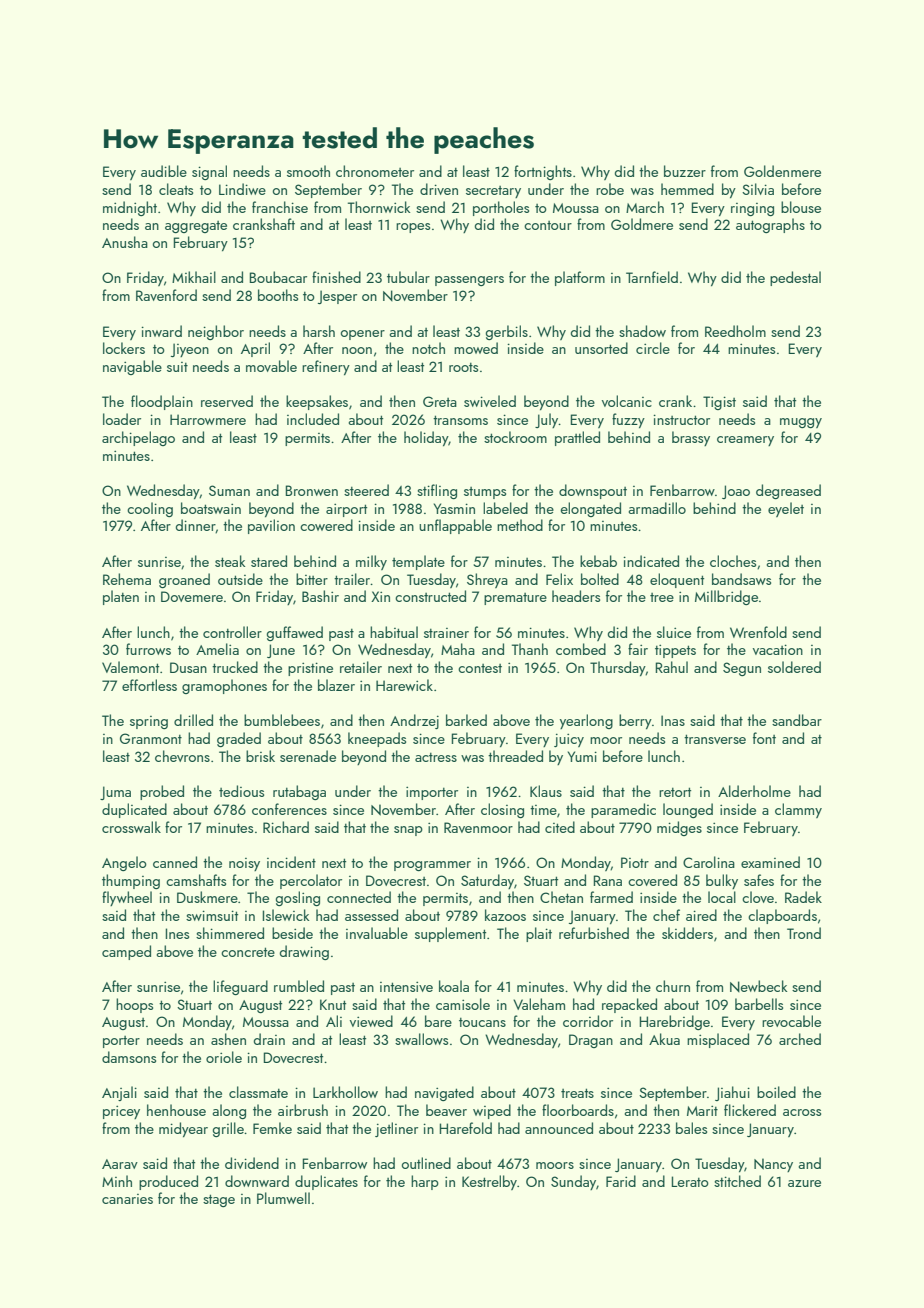  What do you see at coordinates (129, 1057) in the page?
I see `damsons` at bounding box center [129, 1057].
